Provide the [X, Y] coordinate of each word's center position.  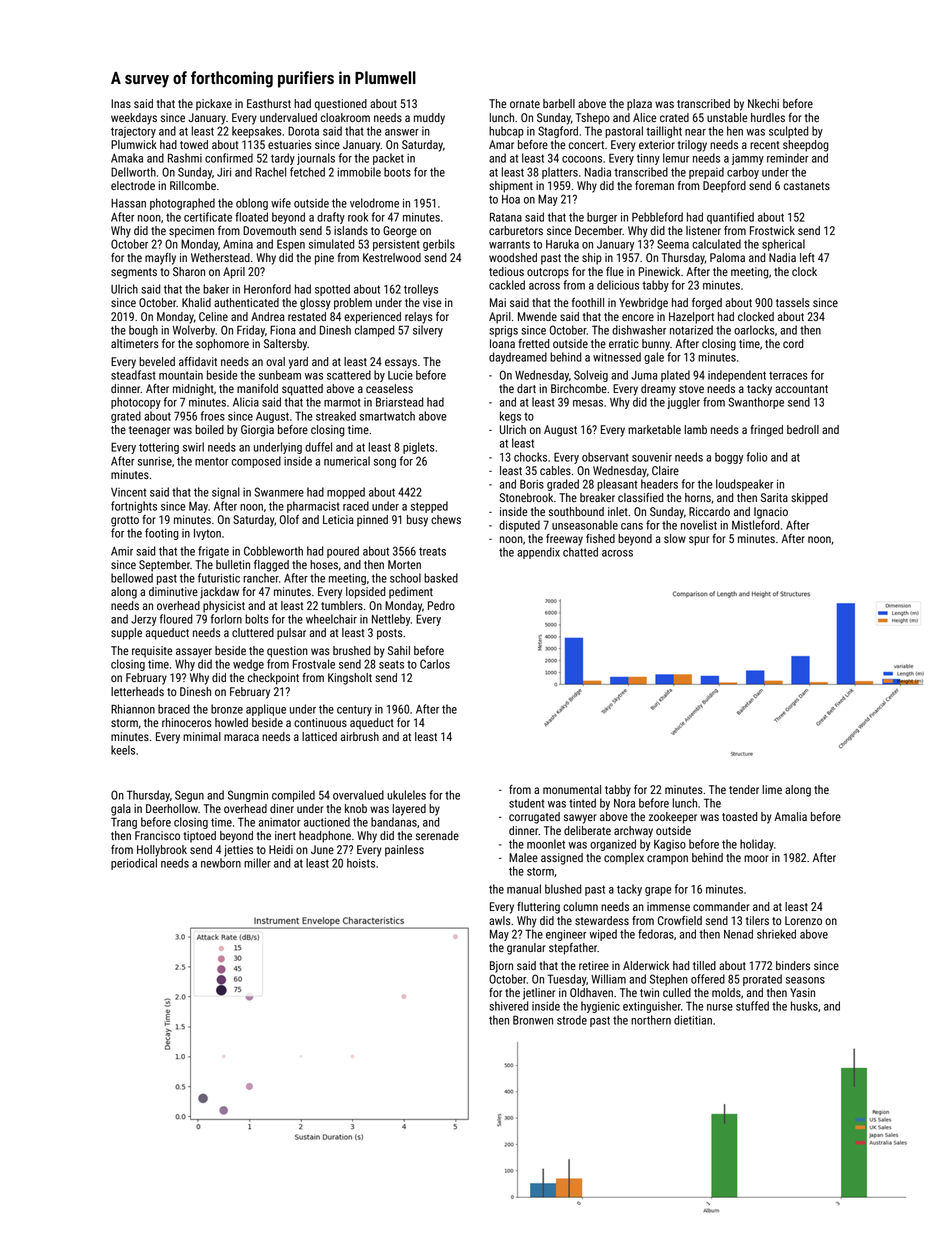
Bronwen [533, 1020]
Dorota [303, 131]
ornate [525, 104]
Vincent [128, 492]
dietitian [693, 1020]
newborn [221, 863]
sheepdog [806, 146]
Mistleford [756, 525]
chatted [580, 552]
